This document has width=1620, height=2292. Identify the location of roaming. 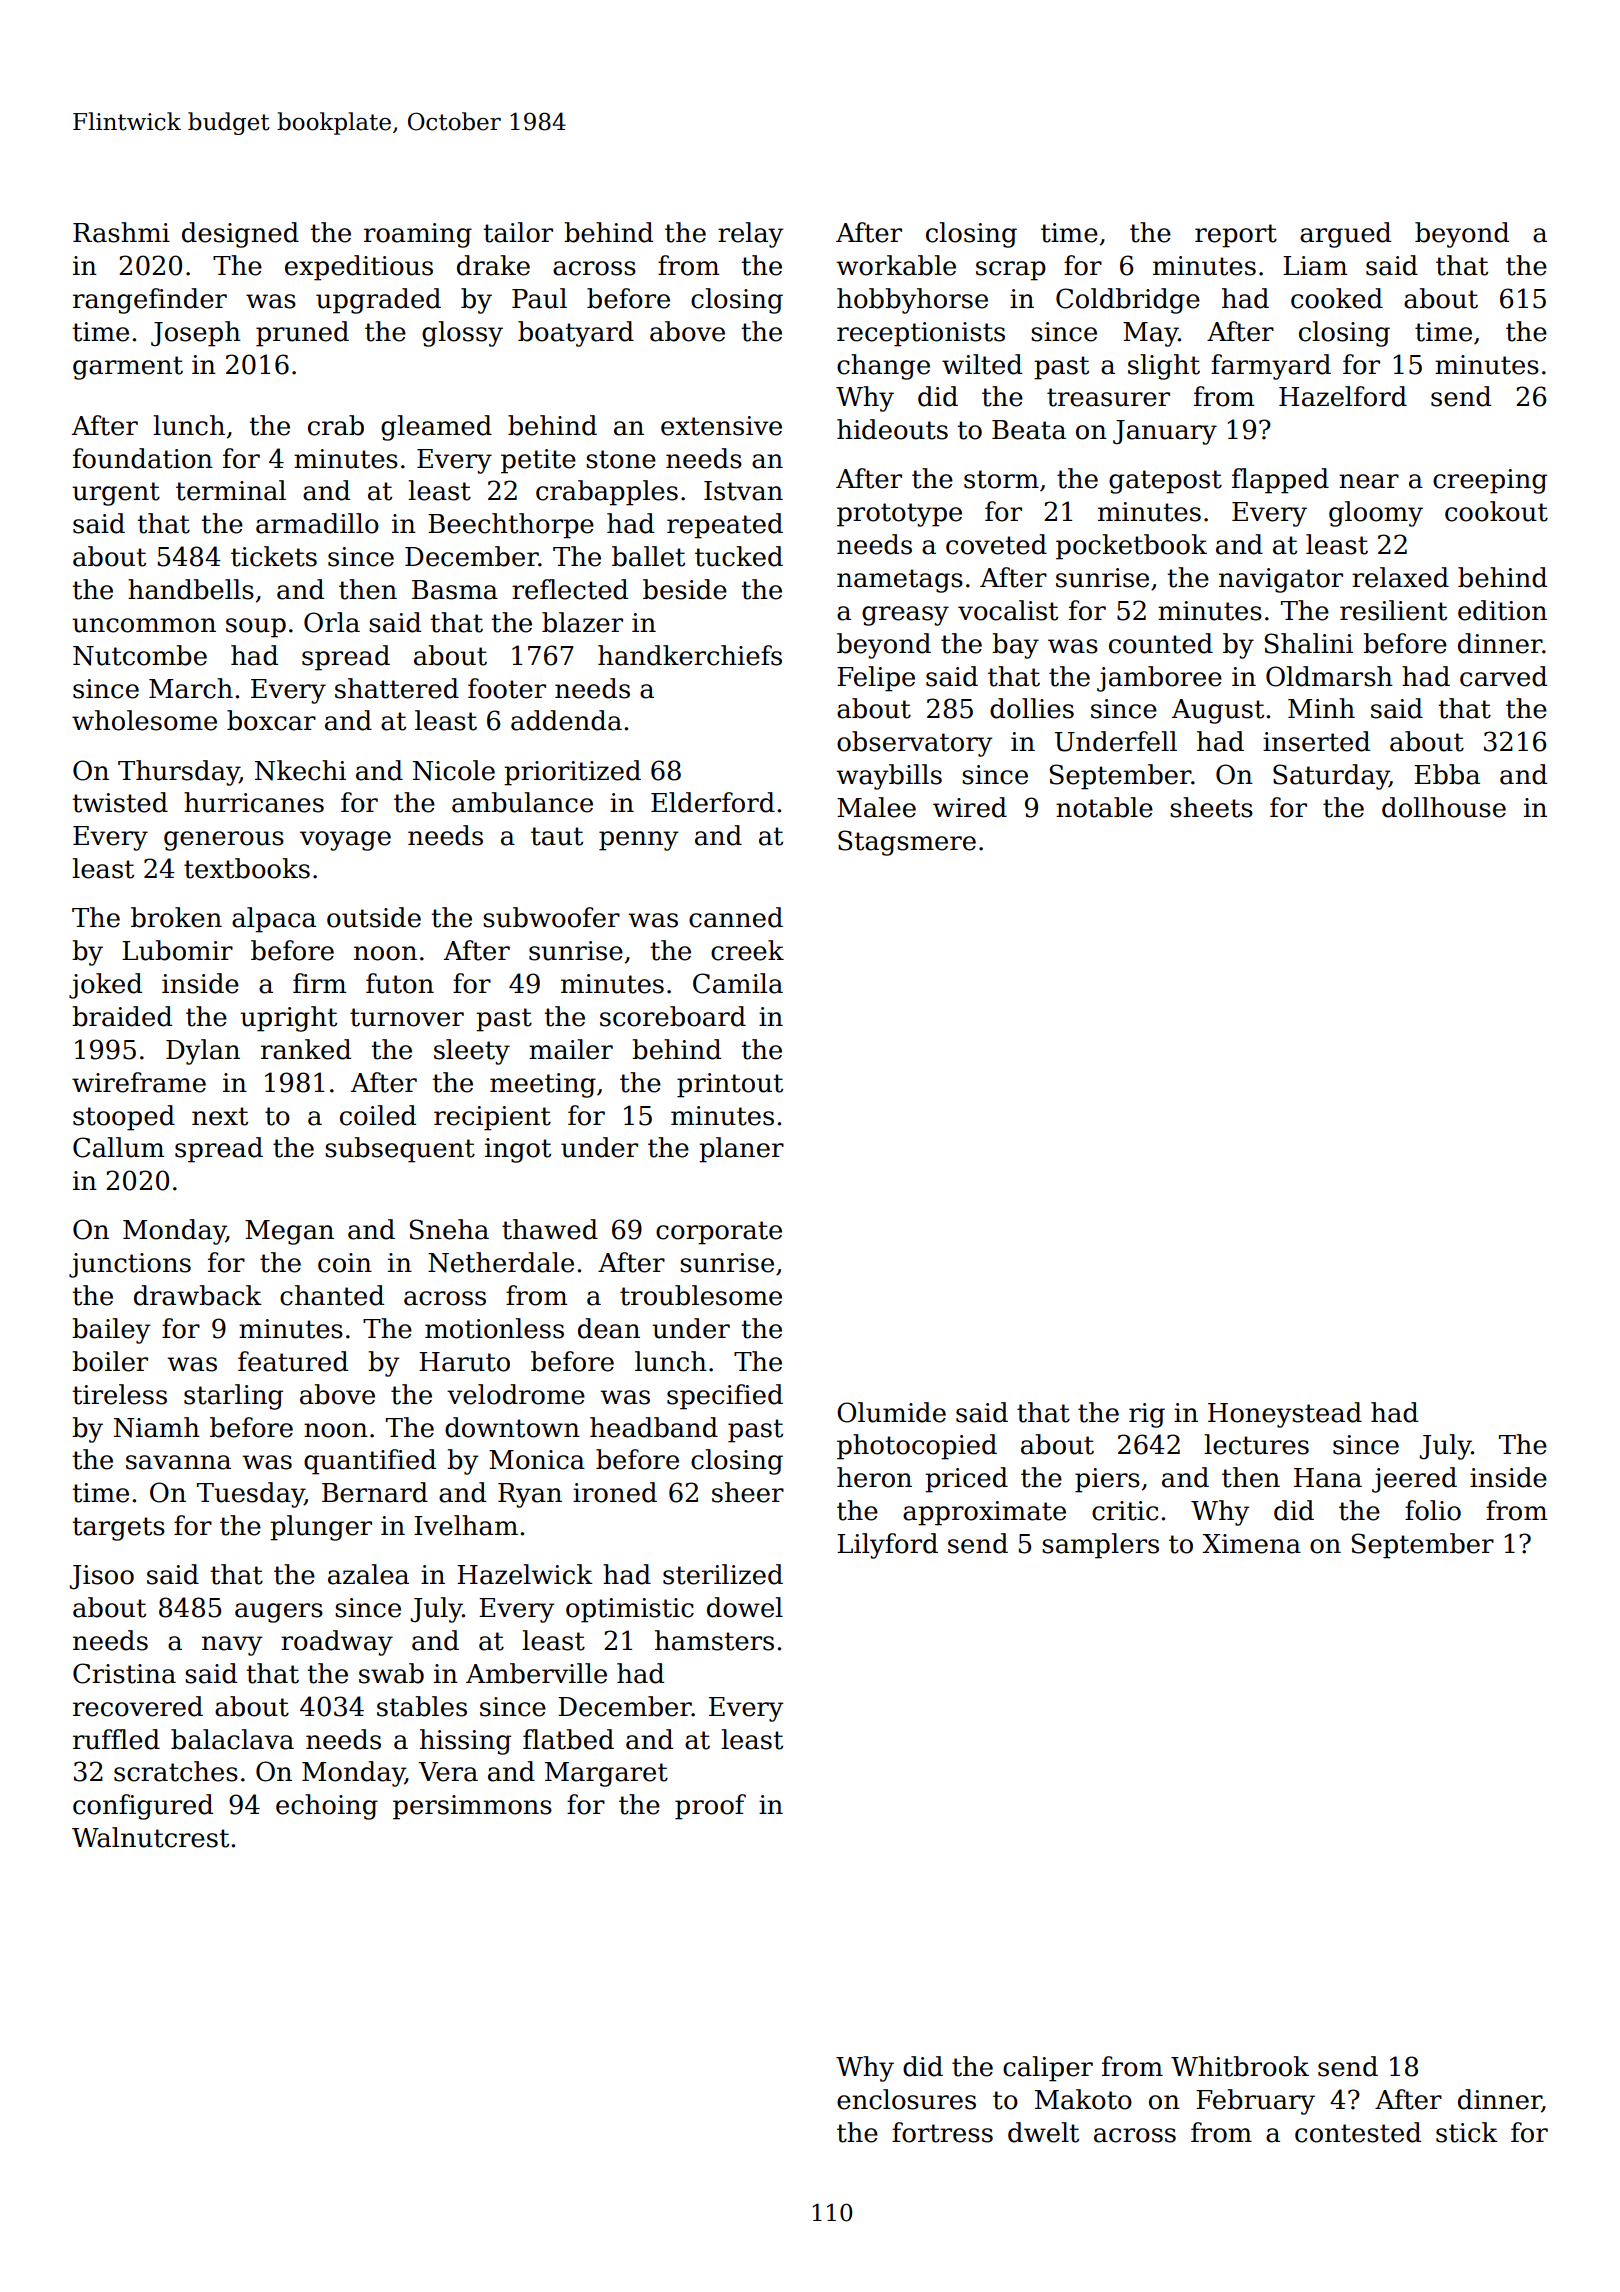
(418, 235).
